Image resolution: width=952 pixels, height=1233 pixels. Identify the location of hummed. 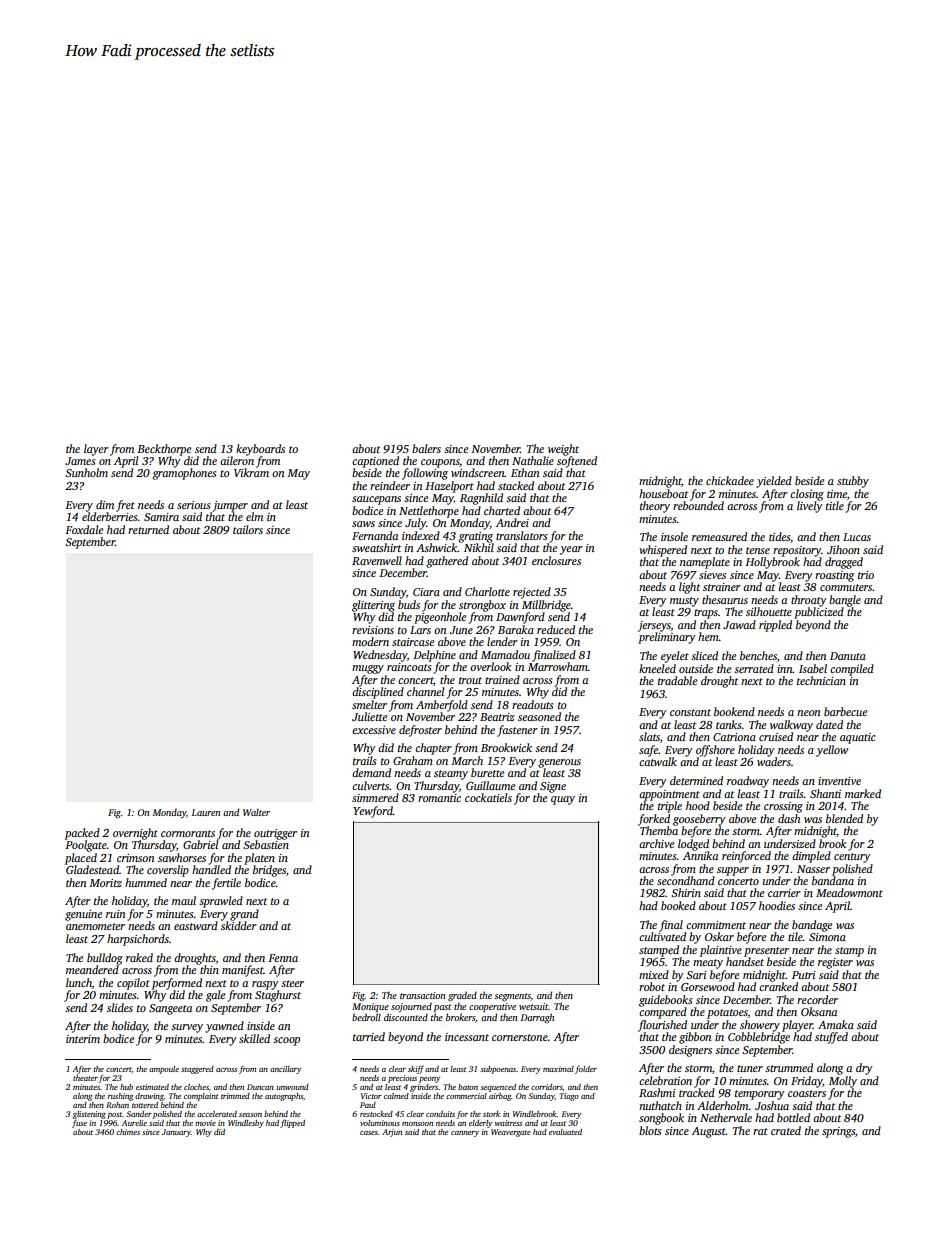
(146, 882).
